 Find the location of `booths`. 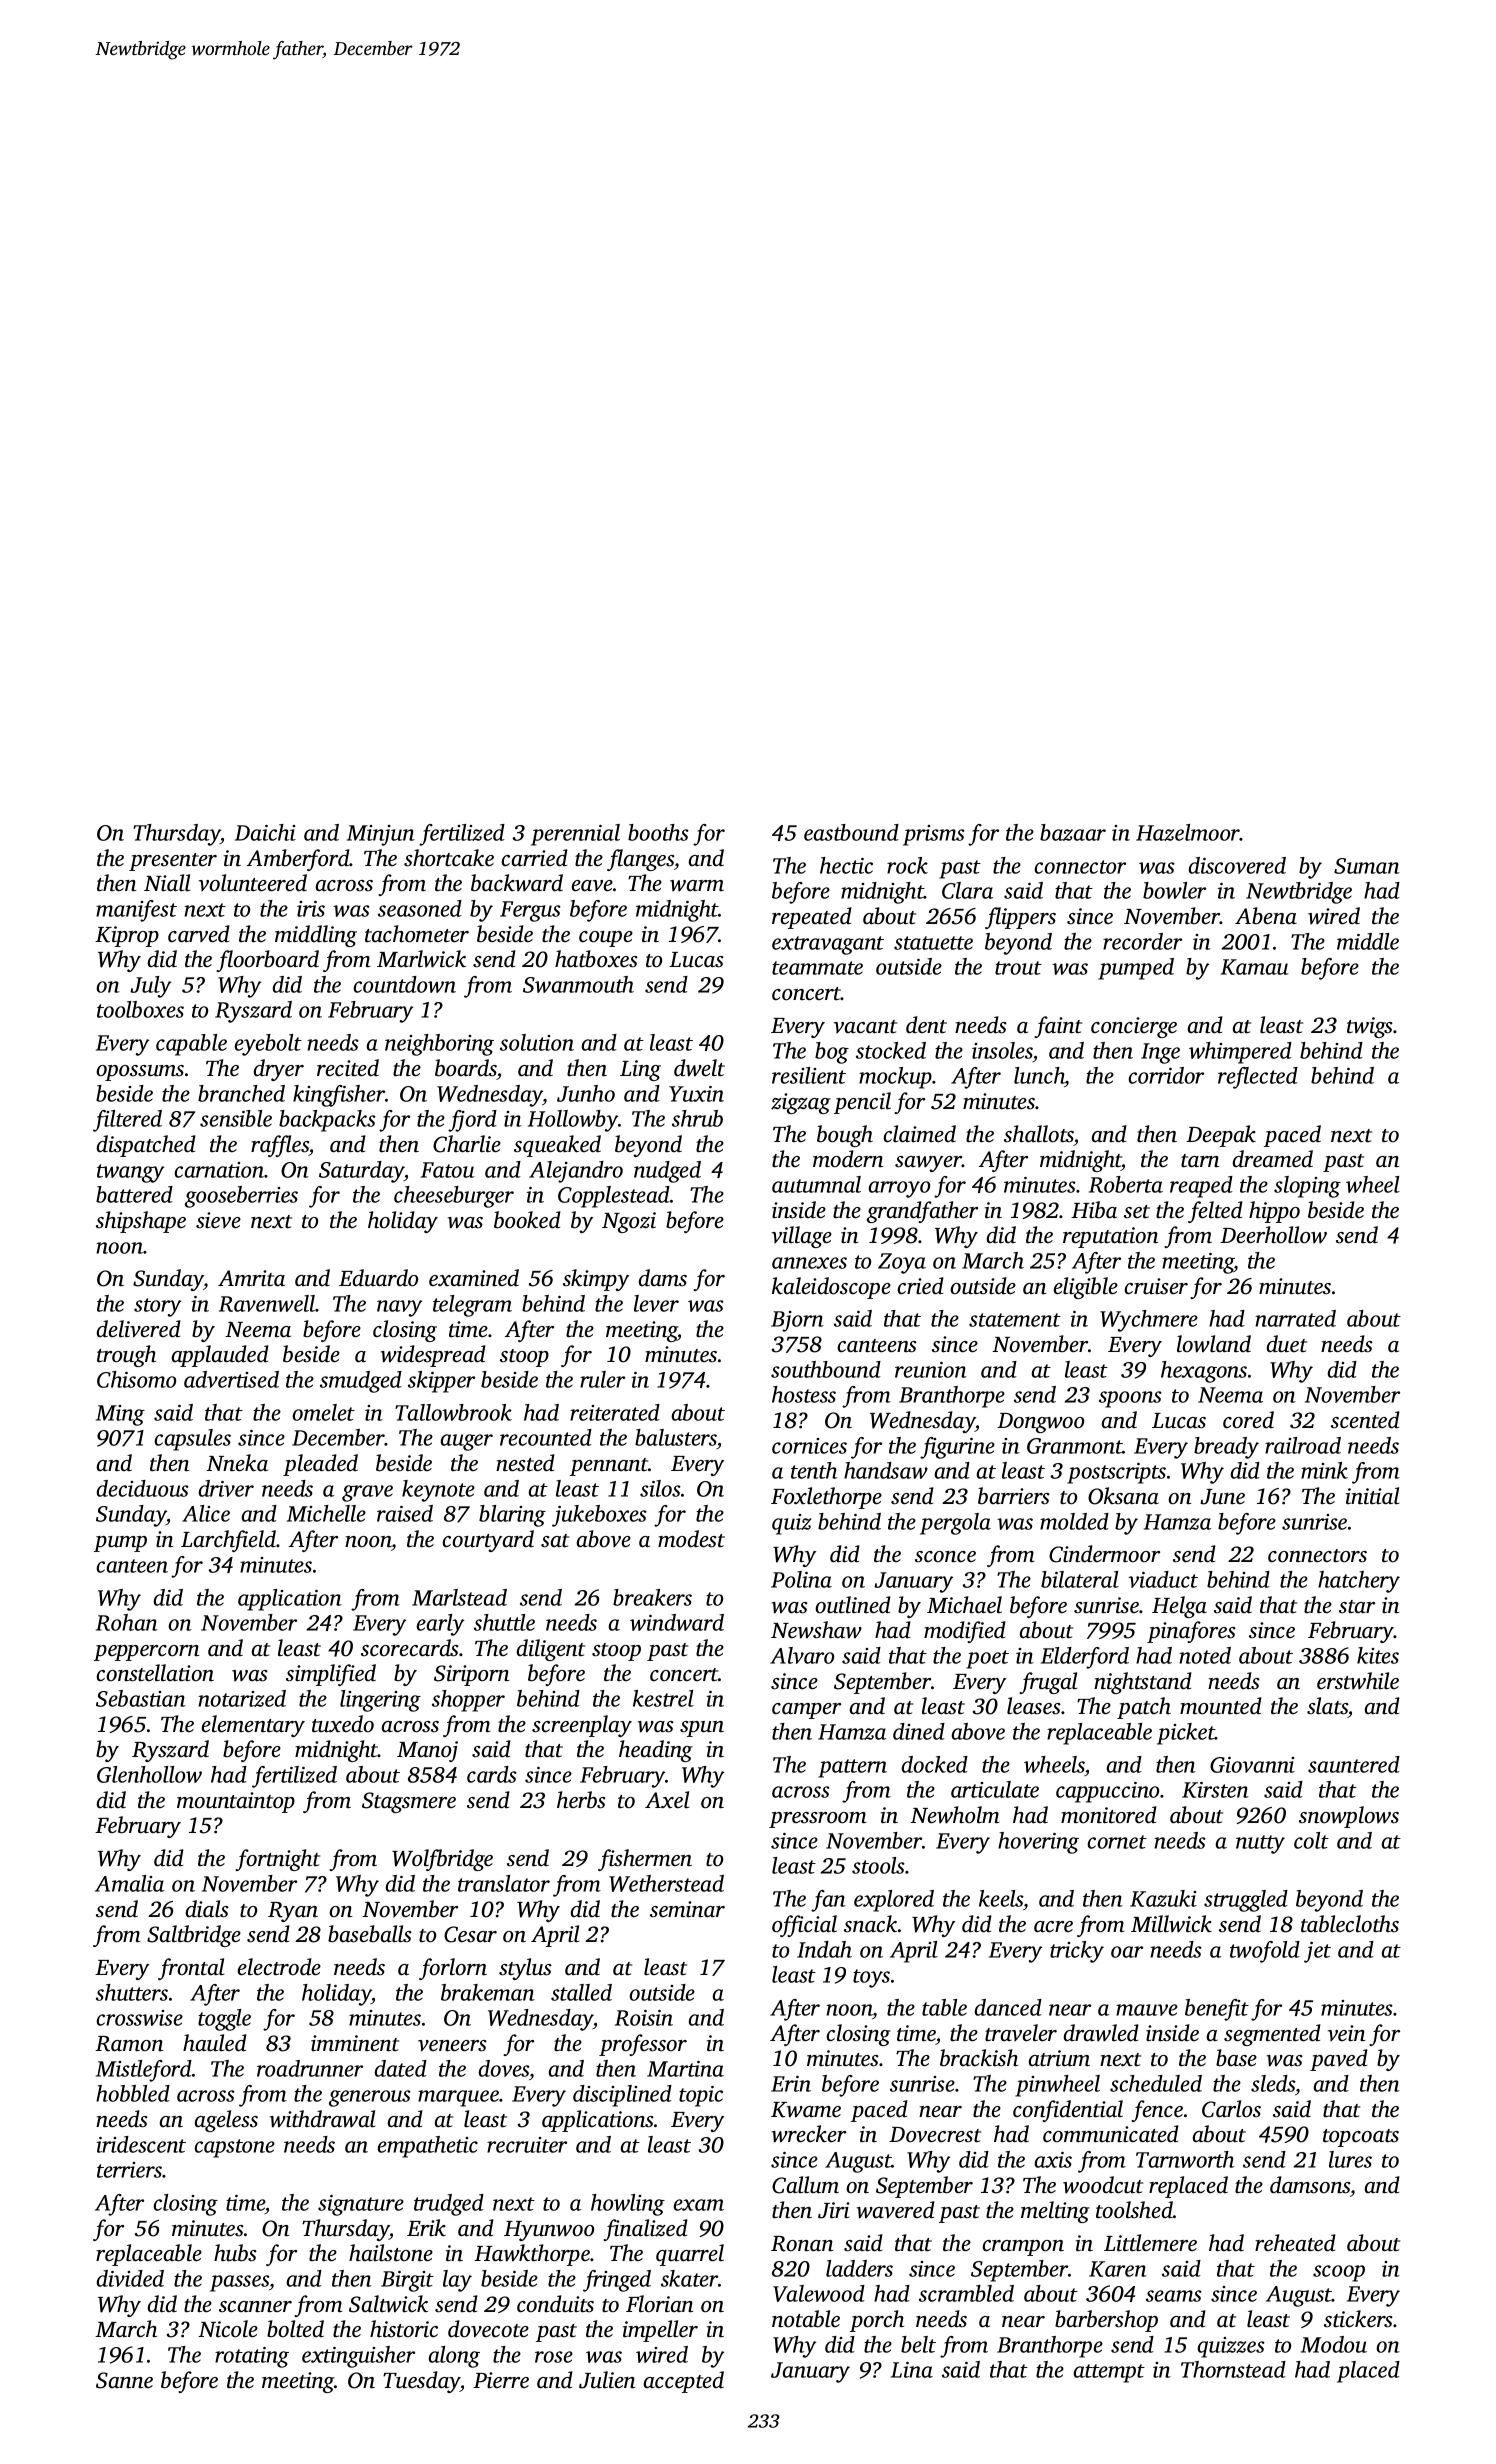

booths is located at coordinates (658, 832).
